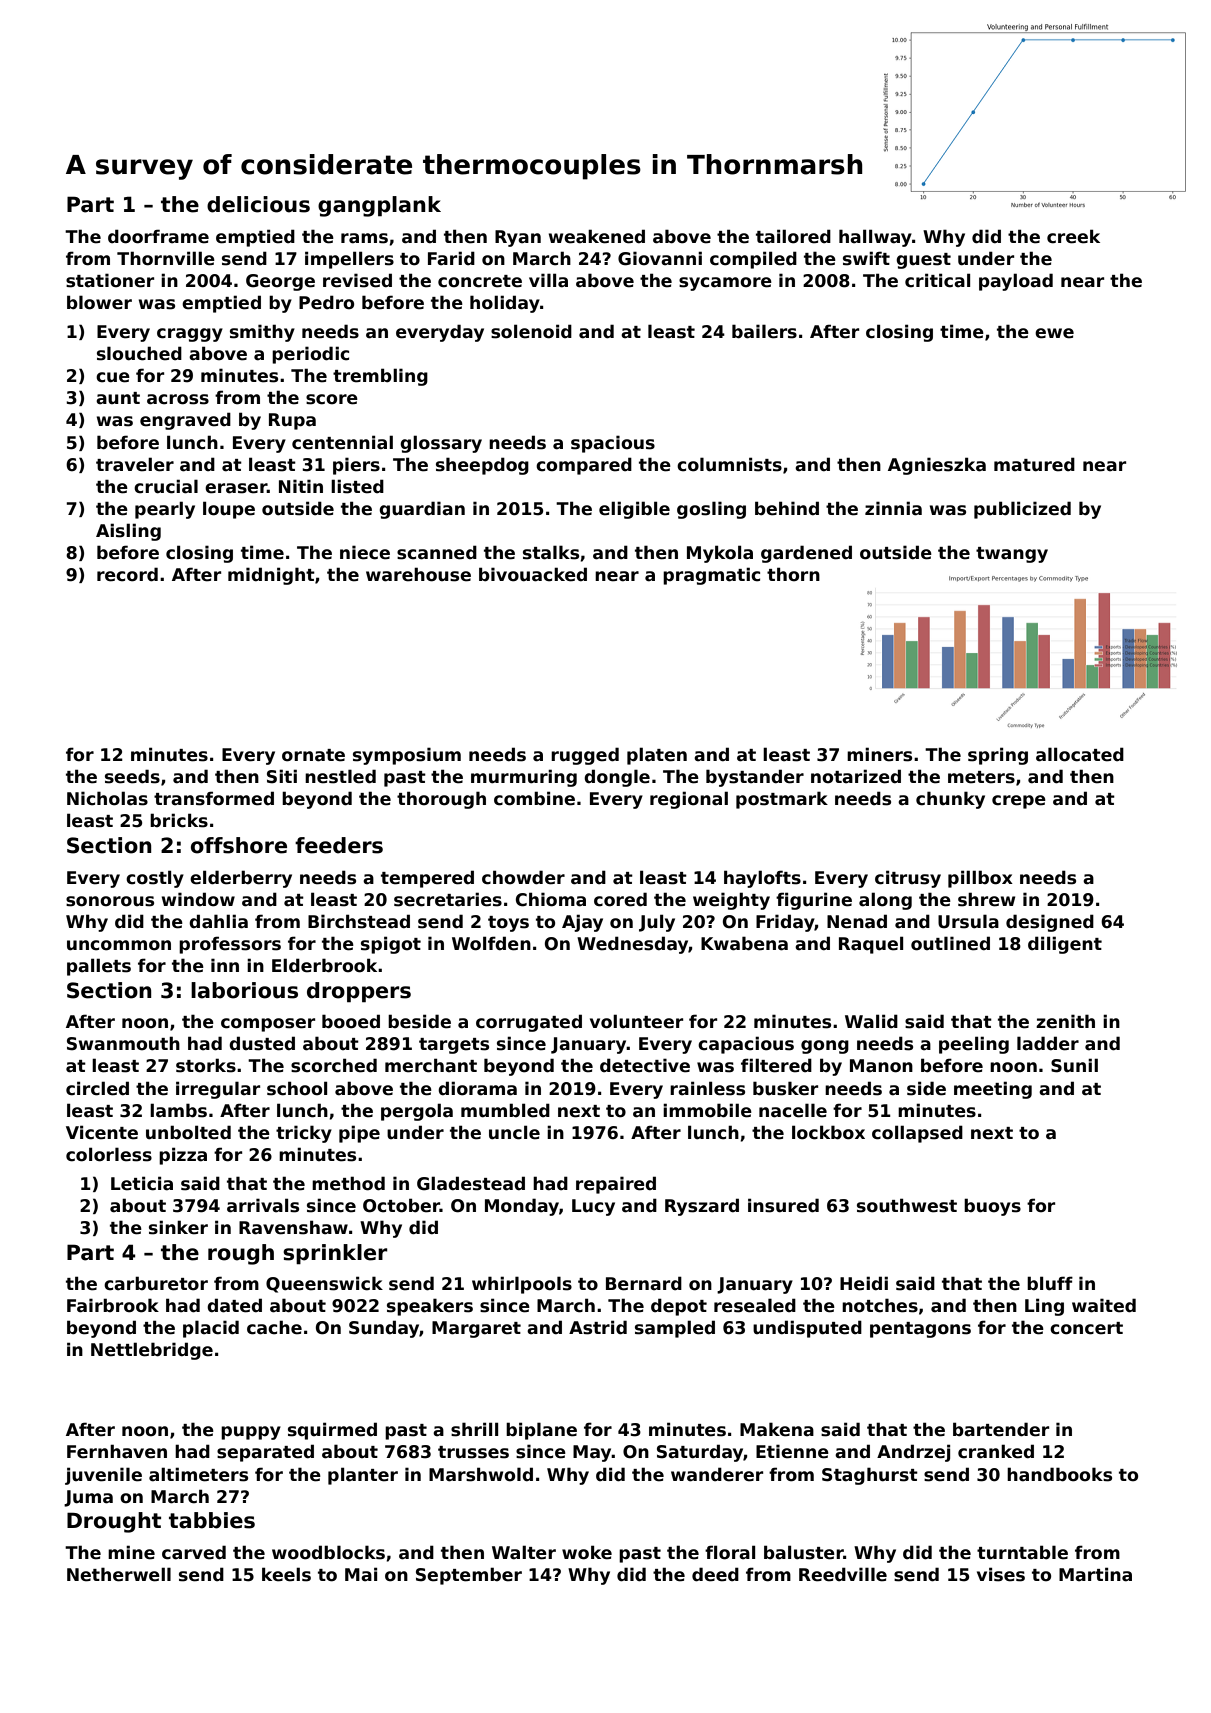 This image has width=1211, height=1713. I want to click on tabbies, so click(212, 1520).
